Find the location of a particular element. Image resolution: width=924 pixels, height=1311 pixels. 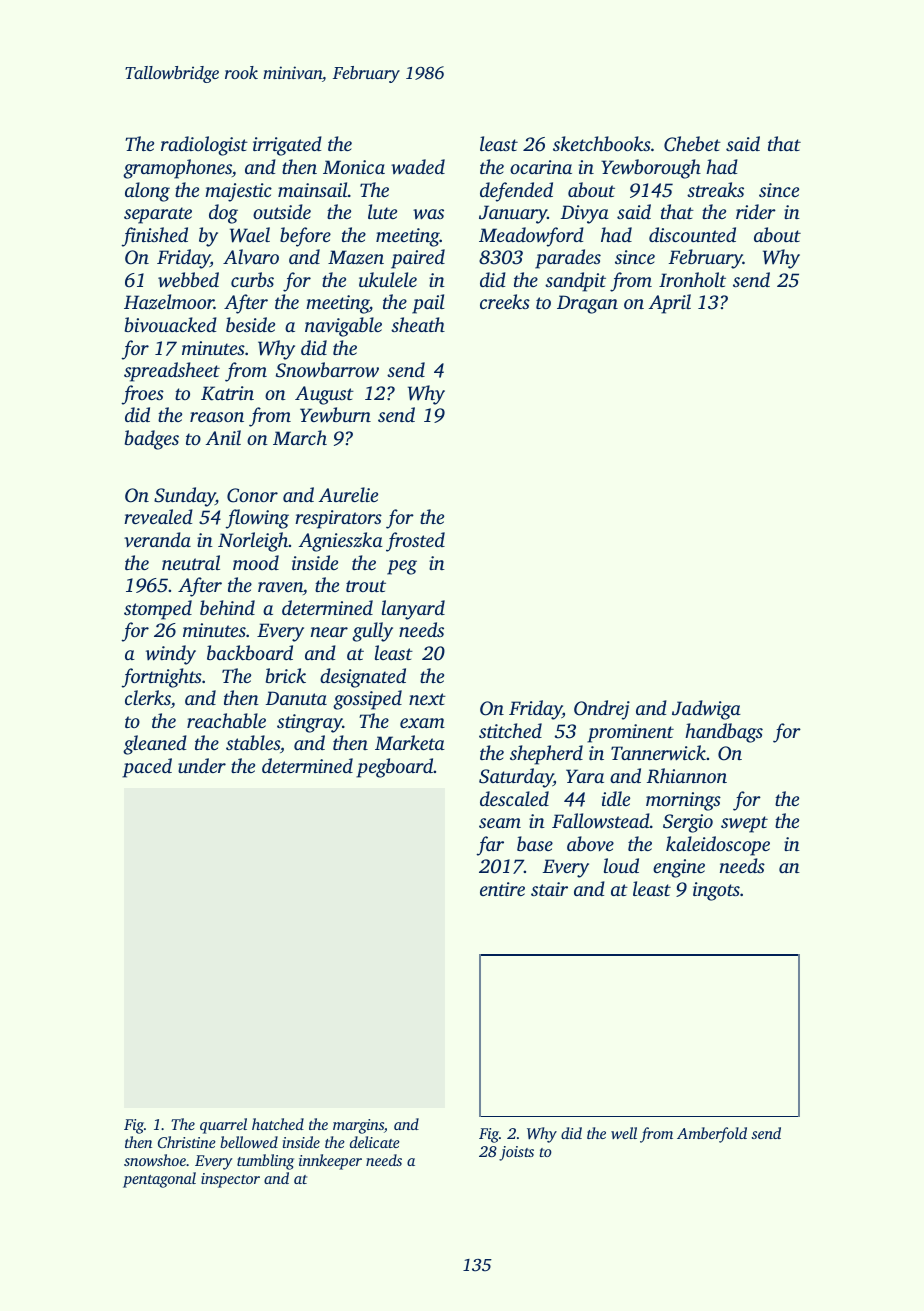

Marketa is located at coordinates (410, 742).
